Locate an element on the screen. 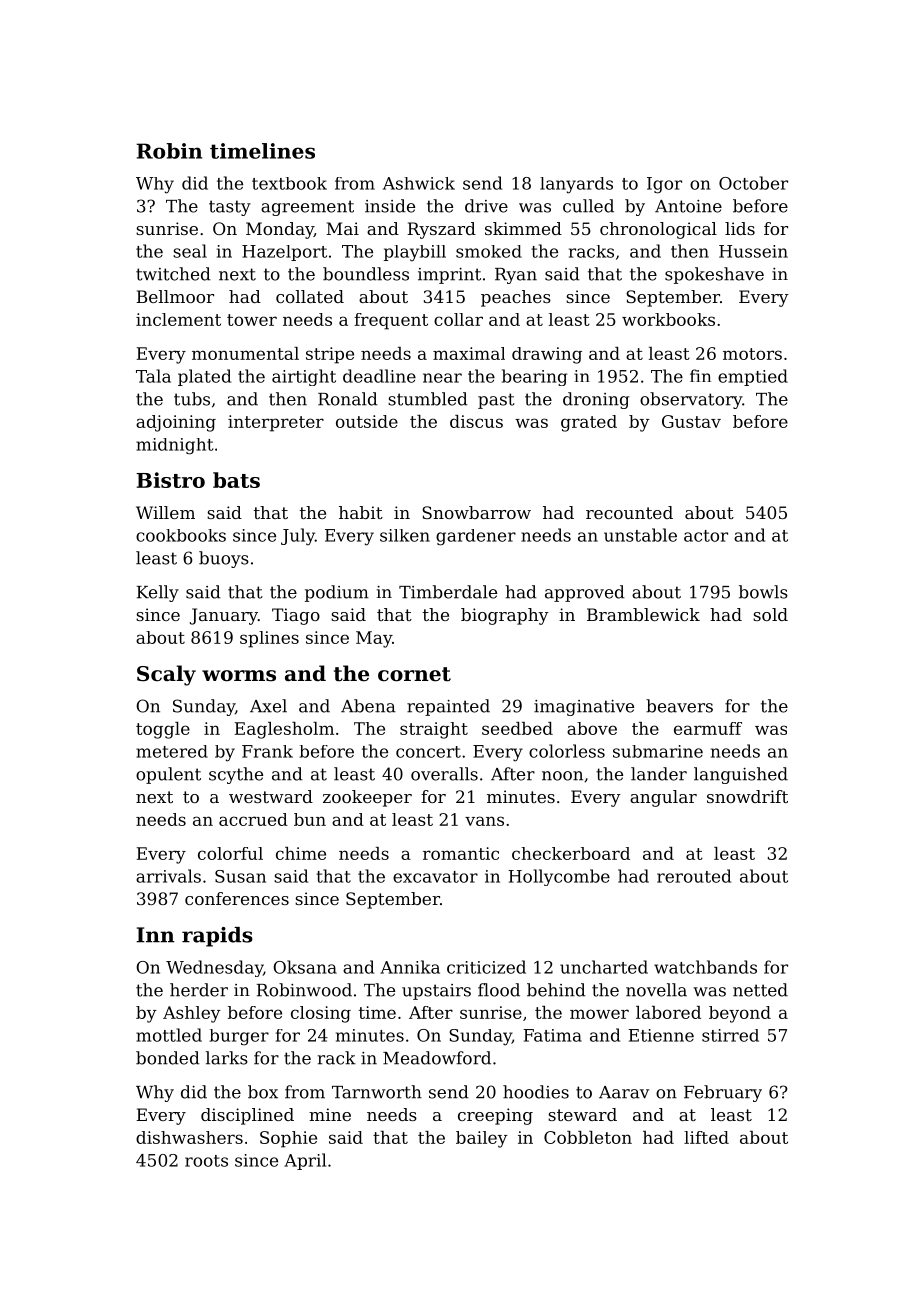  Ashwick is located at coordinates (419, 183).
